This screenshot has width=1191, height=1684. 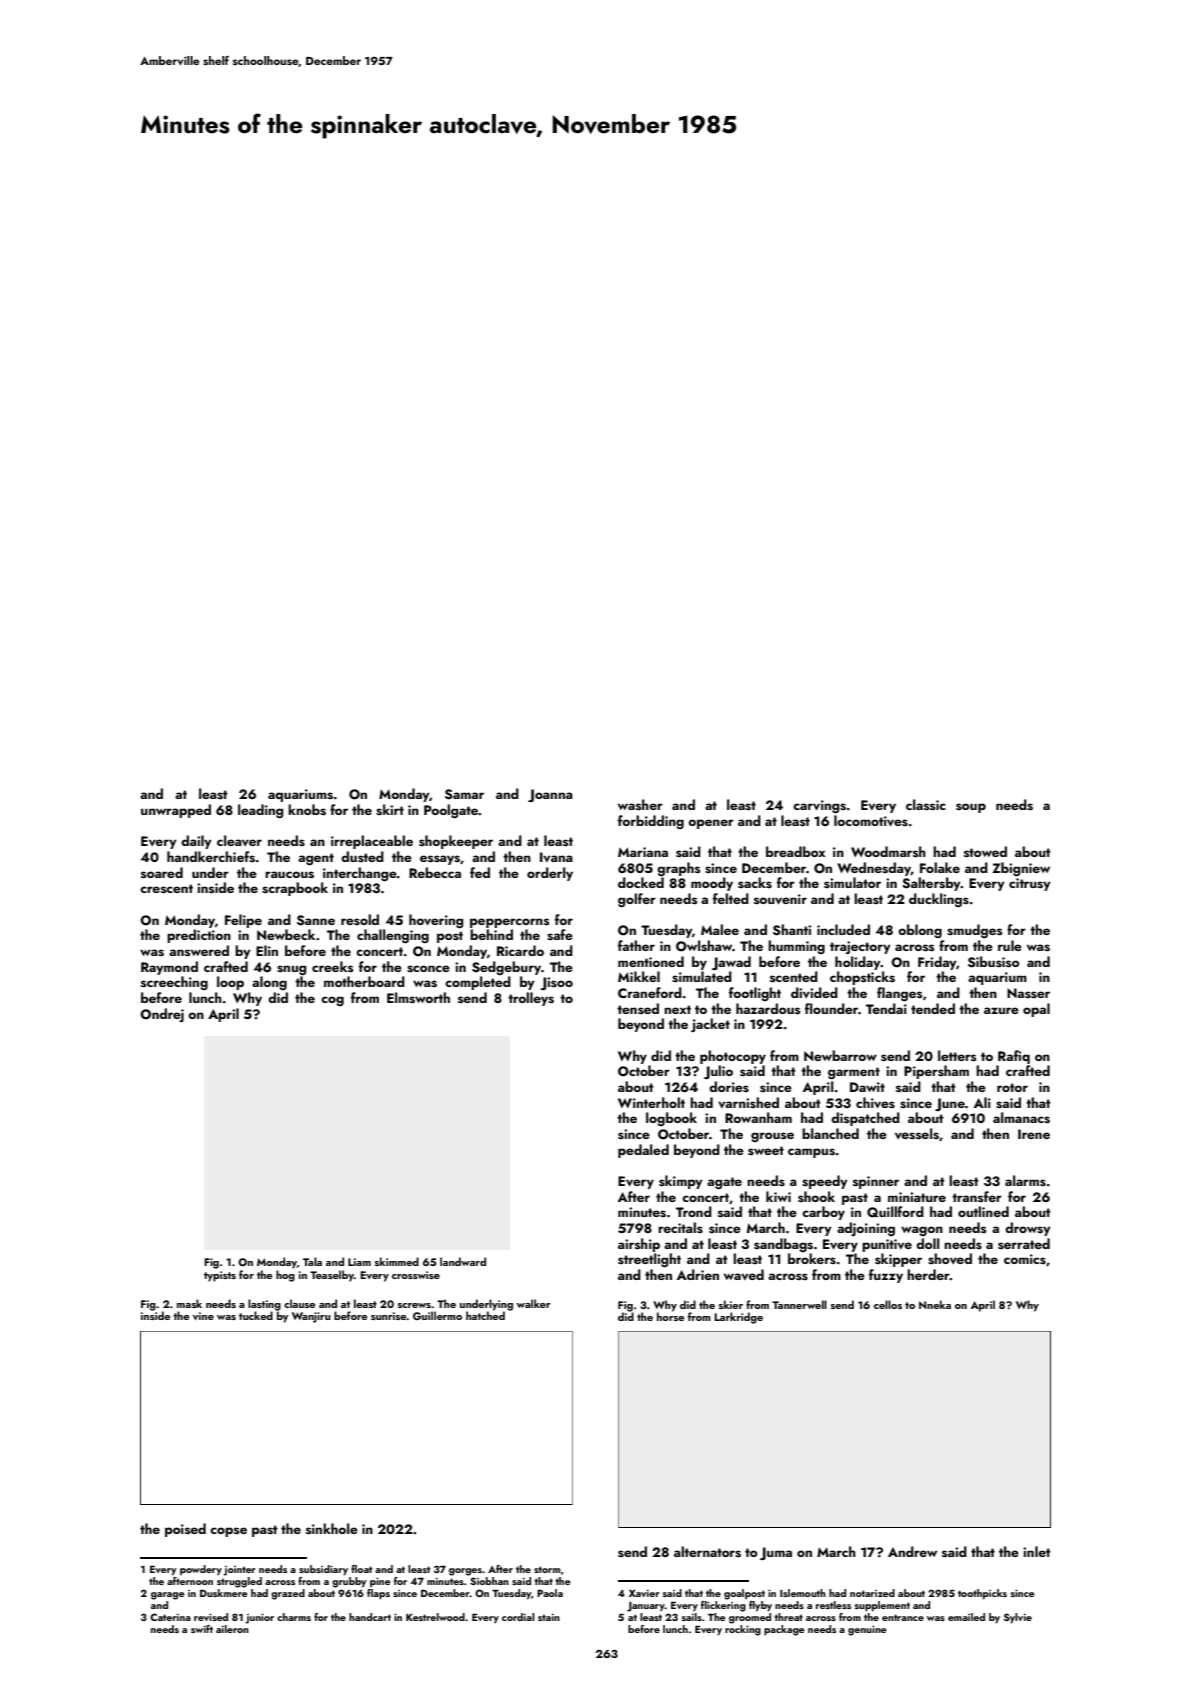 I want to click on next, so click(x=677, y=1009).
